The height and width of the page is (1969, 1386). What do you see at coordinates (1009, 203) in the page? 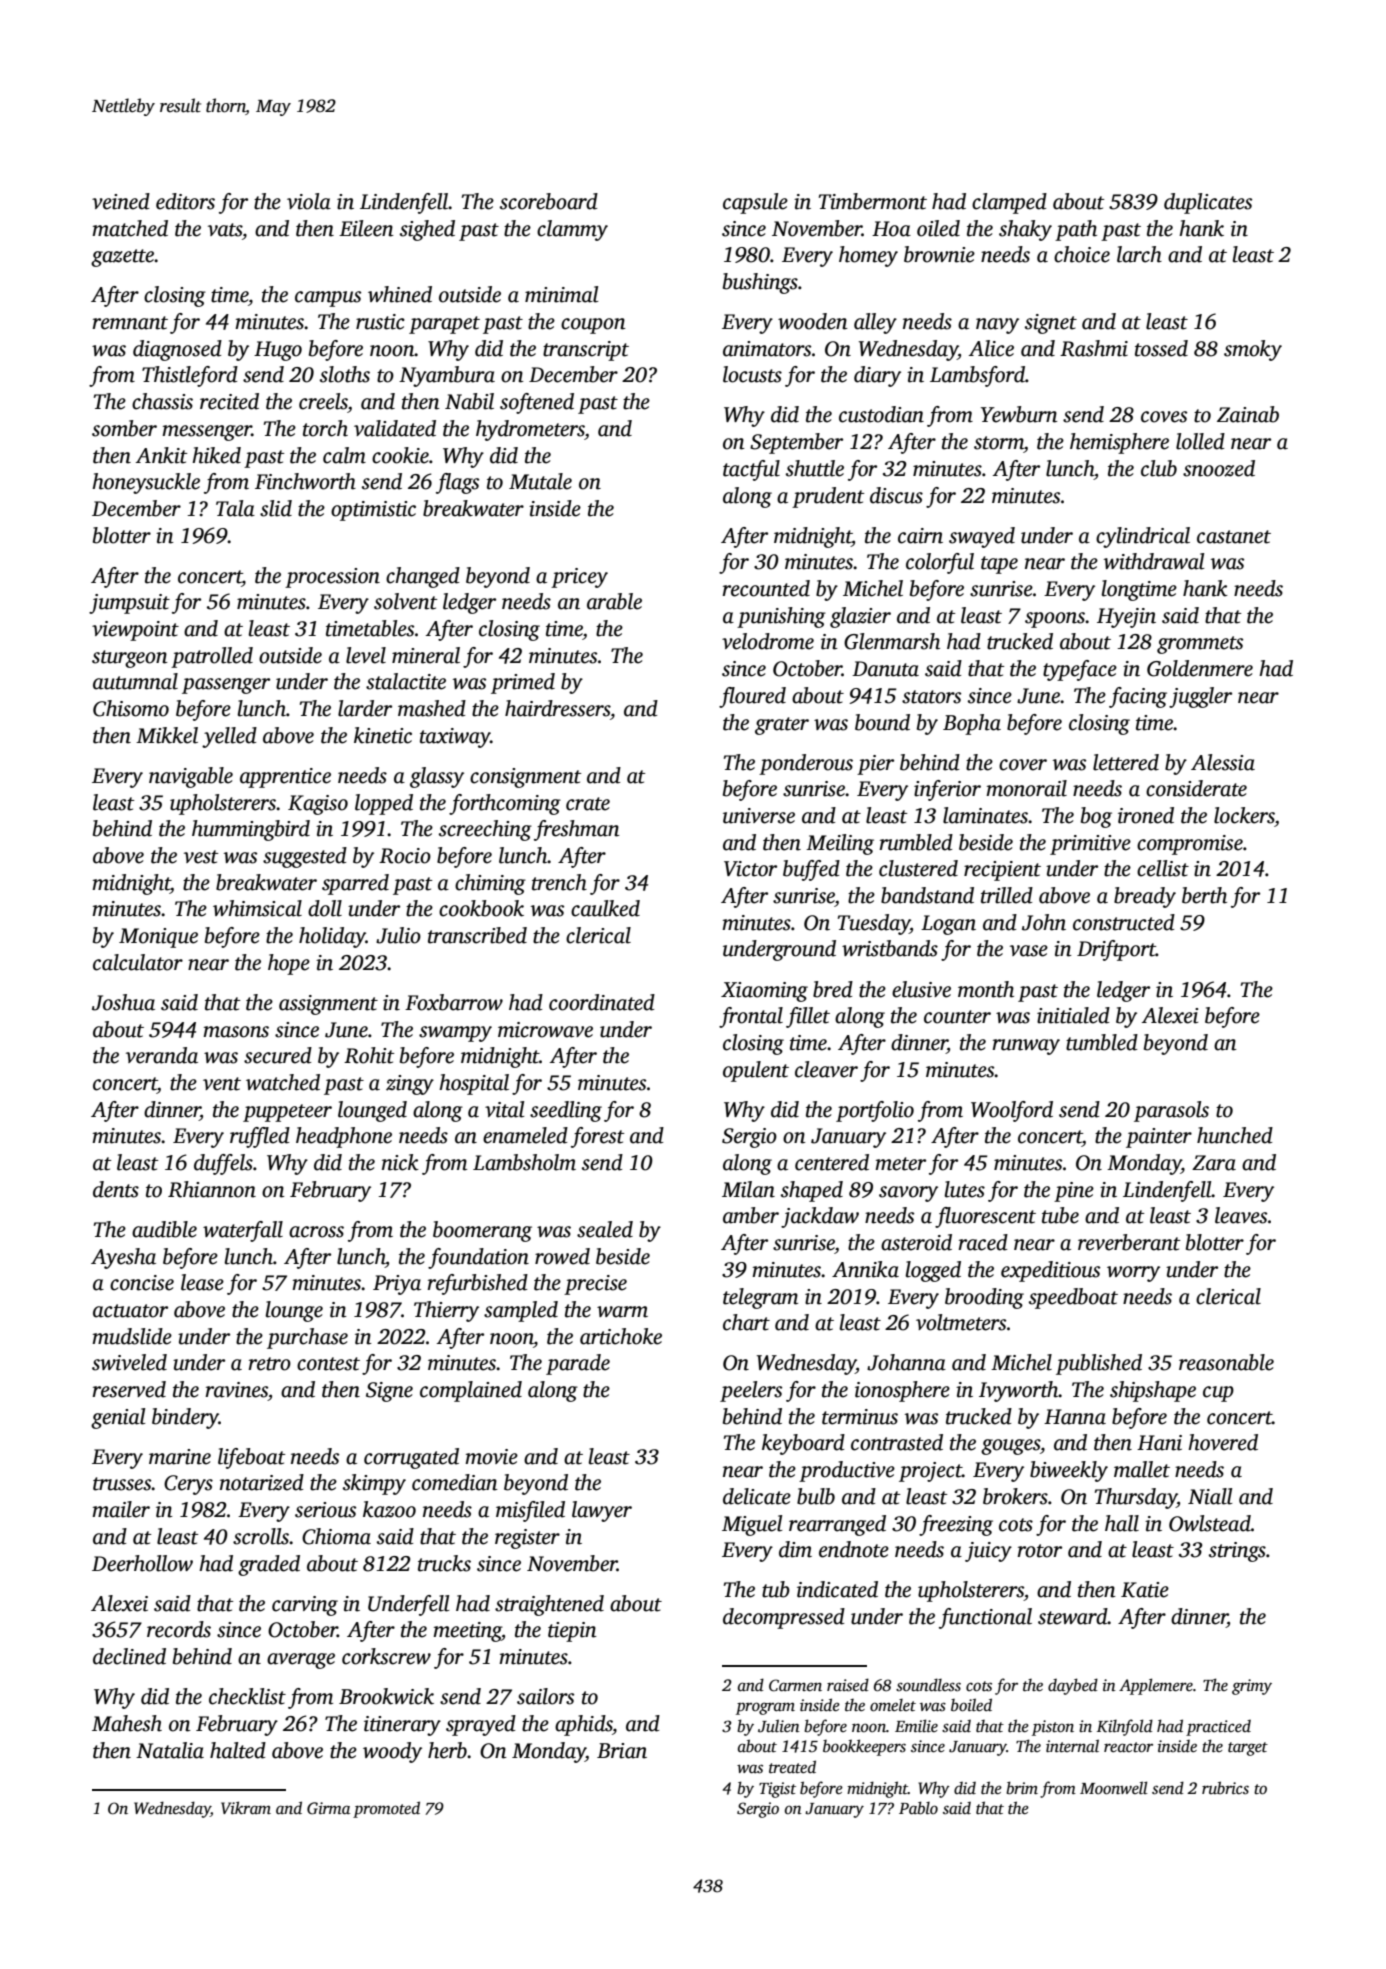
I see `clamped` at bounding box center [1009, 203].
